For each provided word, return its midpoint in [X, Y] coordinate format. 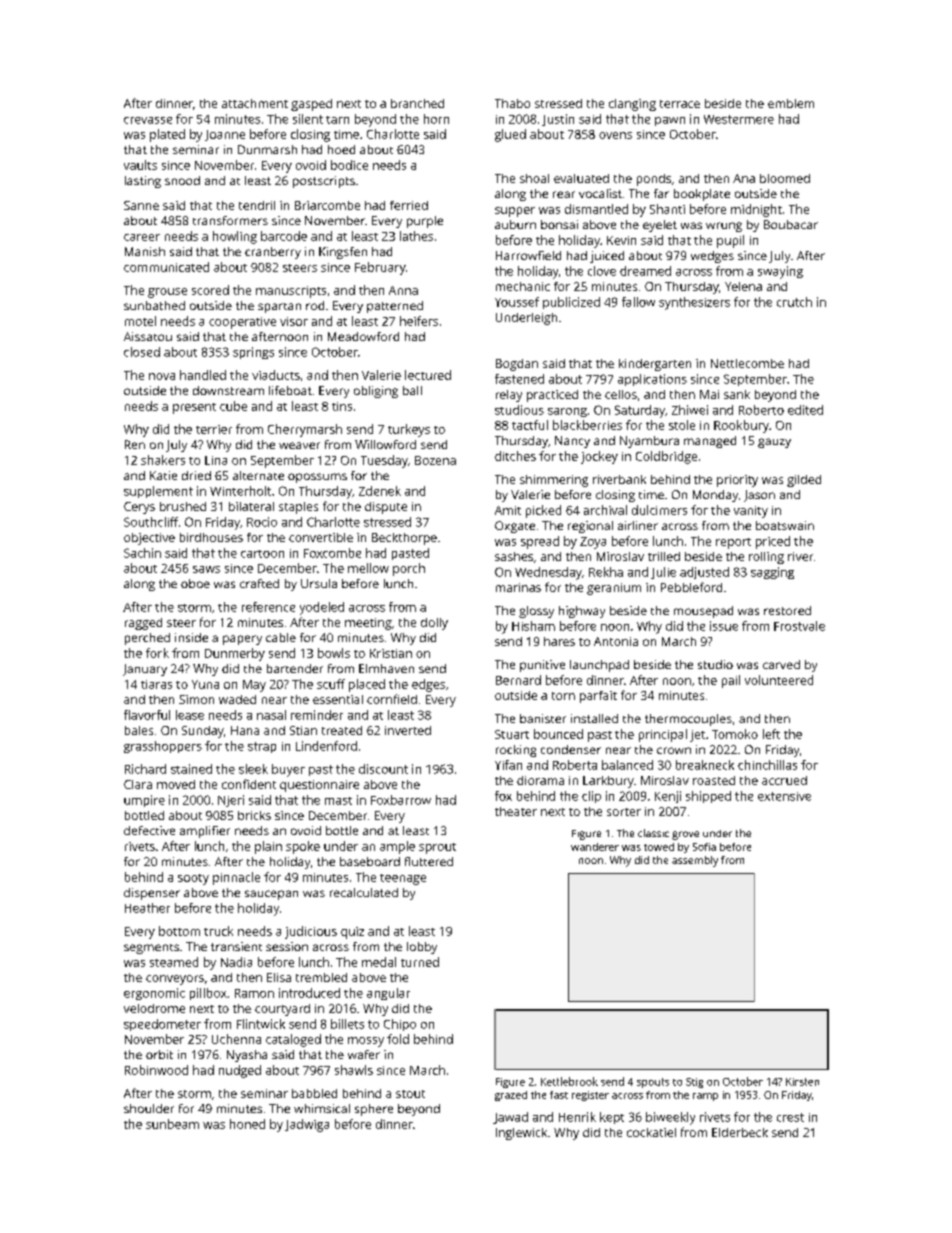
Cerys [139, 508]
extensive [784, 796]
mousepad [703, 612]
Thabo [512, 103]
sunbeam [172, 1124]
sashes [514, 556]
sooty [193, 879]
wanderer [595, 847]
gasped [311, 105]
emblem [791, 103]
